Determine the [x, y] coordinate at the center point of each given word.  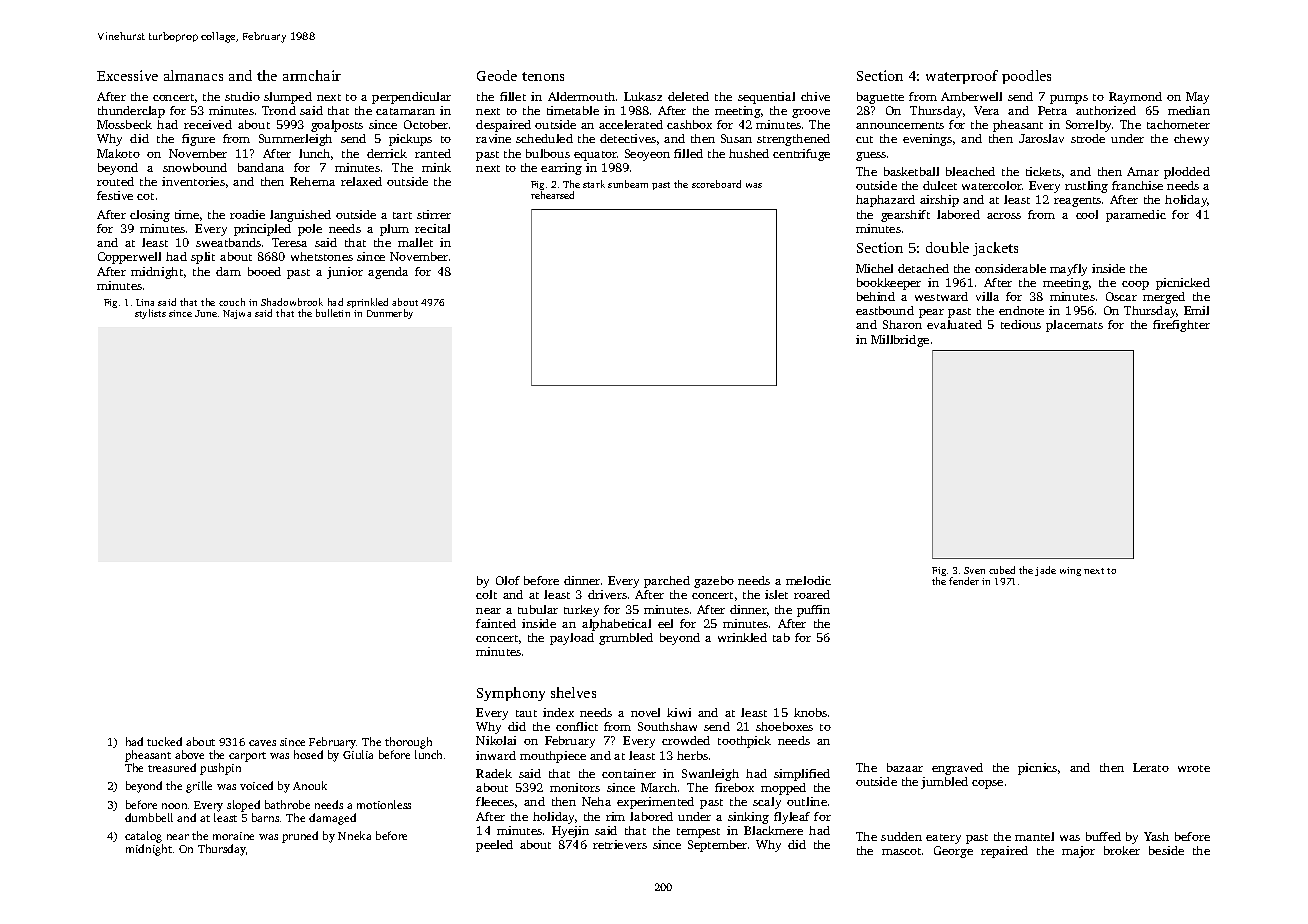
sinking [748, 818]
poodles [1026, 77]
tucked [164, 741]
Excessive [127, 75]
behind [876, 296]
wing [1070, 571]
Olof [508, 580]
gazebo [714, 582]
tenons [543, 76]
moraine [233, 836]
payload [572, 639]
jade [1045, 571]
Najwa [237, 314]
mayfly [1068, 270]
